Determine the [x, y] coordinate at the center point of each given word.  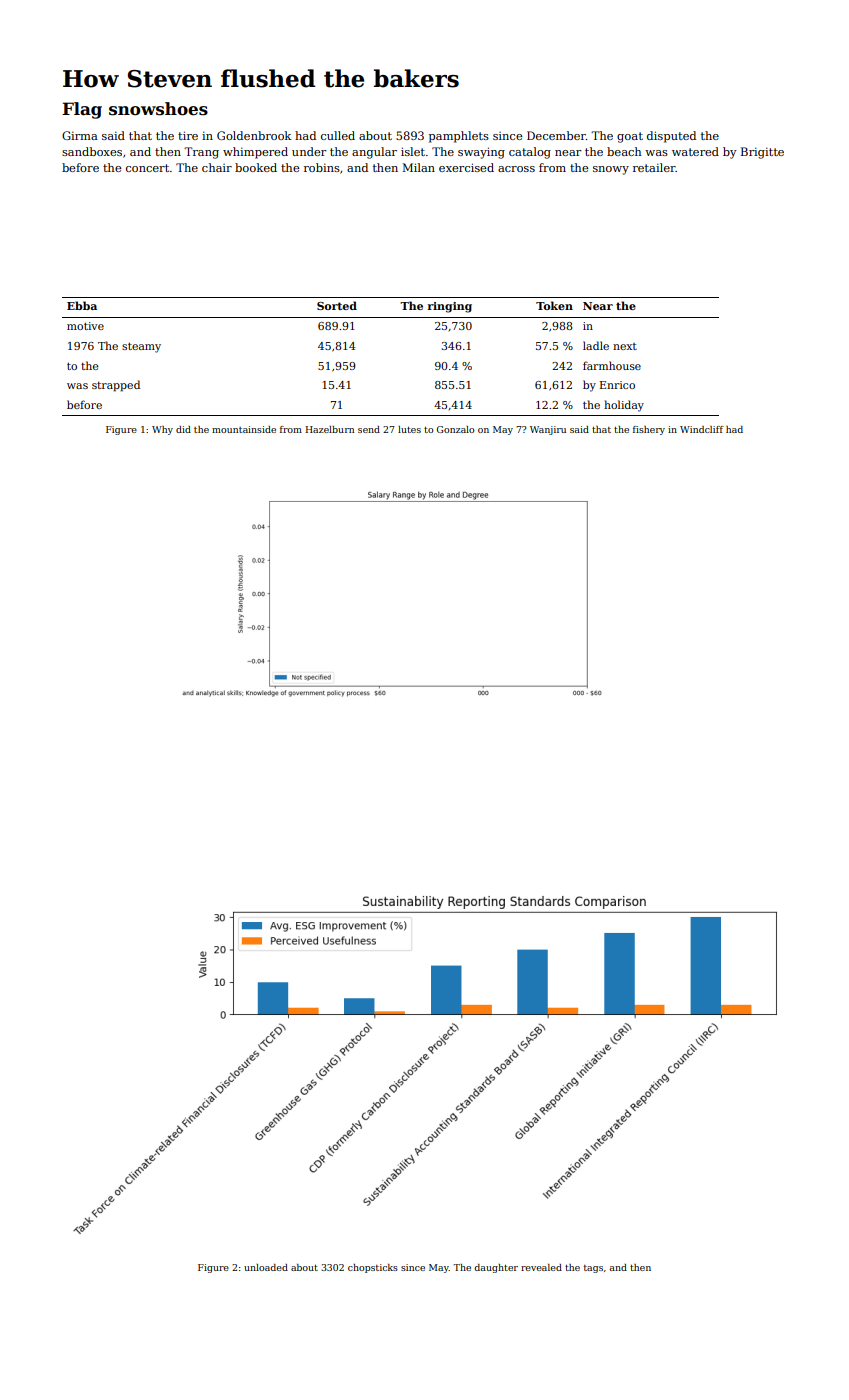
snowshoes [158, 109]
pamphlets [459, 137]
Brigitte [762, 153]
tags [593, 1269]
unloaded [266, 1267]
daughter [496, 1268]
